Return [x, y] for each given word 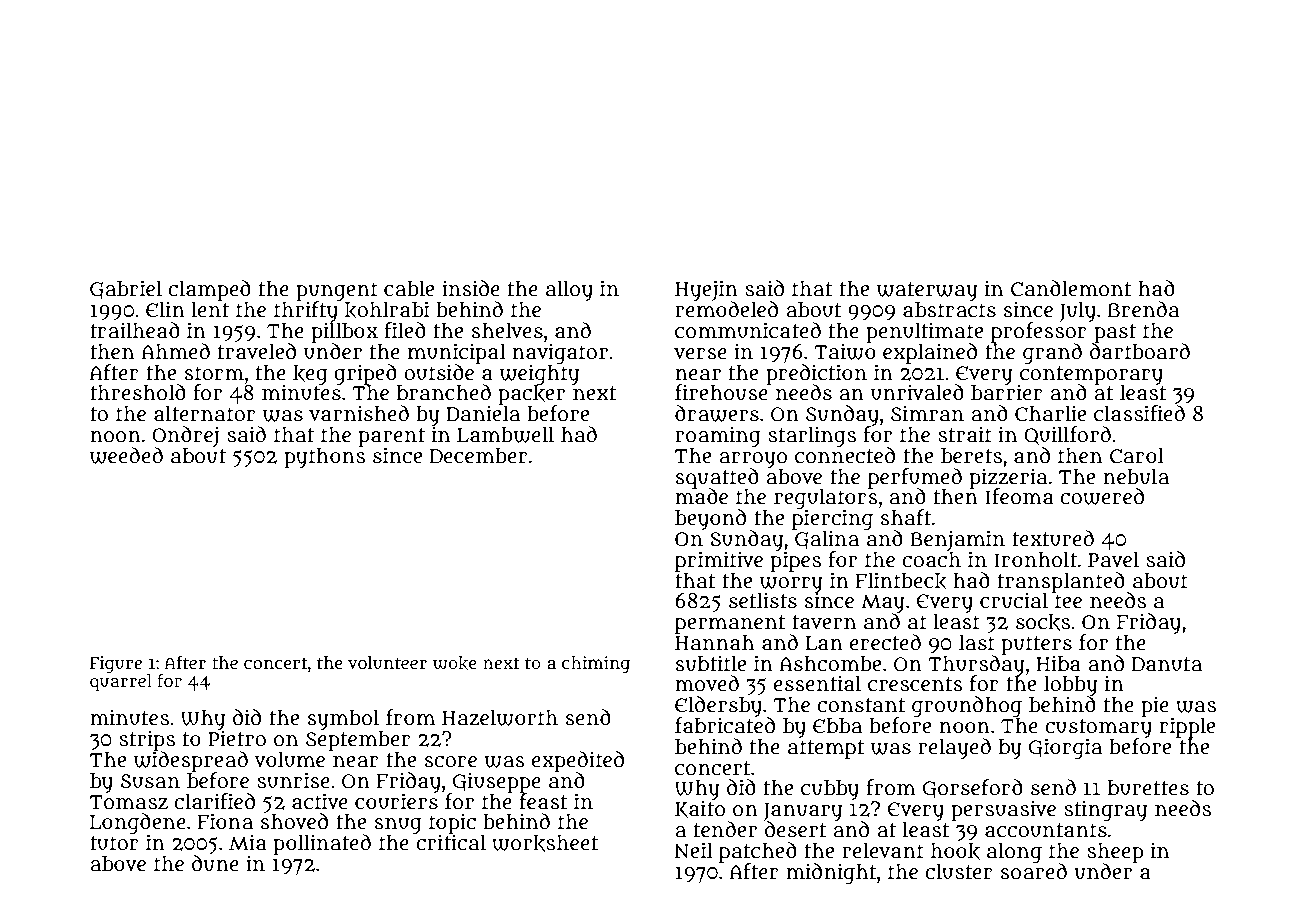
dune [215, 863]
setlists [763, 600]
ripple [1187, 727]
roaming [718, 436]
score [451, 762]
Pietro [237, 739]
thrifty [306, 311]
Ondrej [186, 436]
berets [971, 456]
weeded [126, 455]
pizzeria [1008, 478]
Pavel [1113, 559]
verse [700, 354]
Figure [116, 665]
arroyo [753, 460]
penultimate [924, 332]
